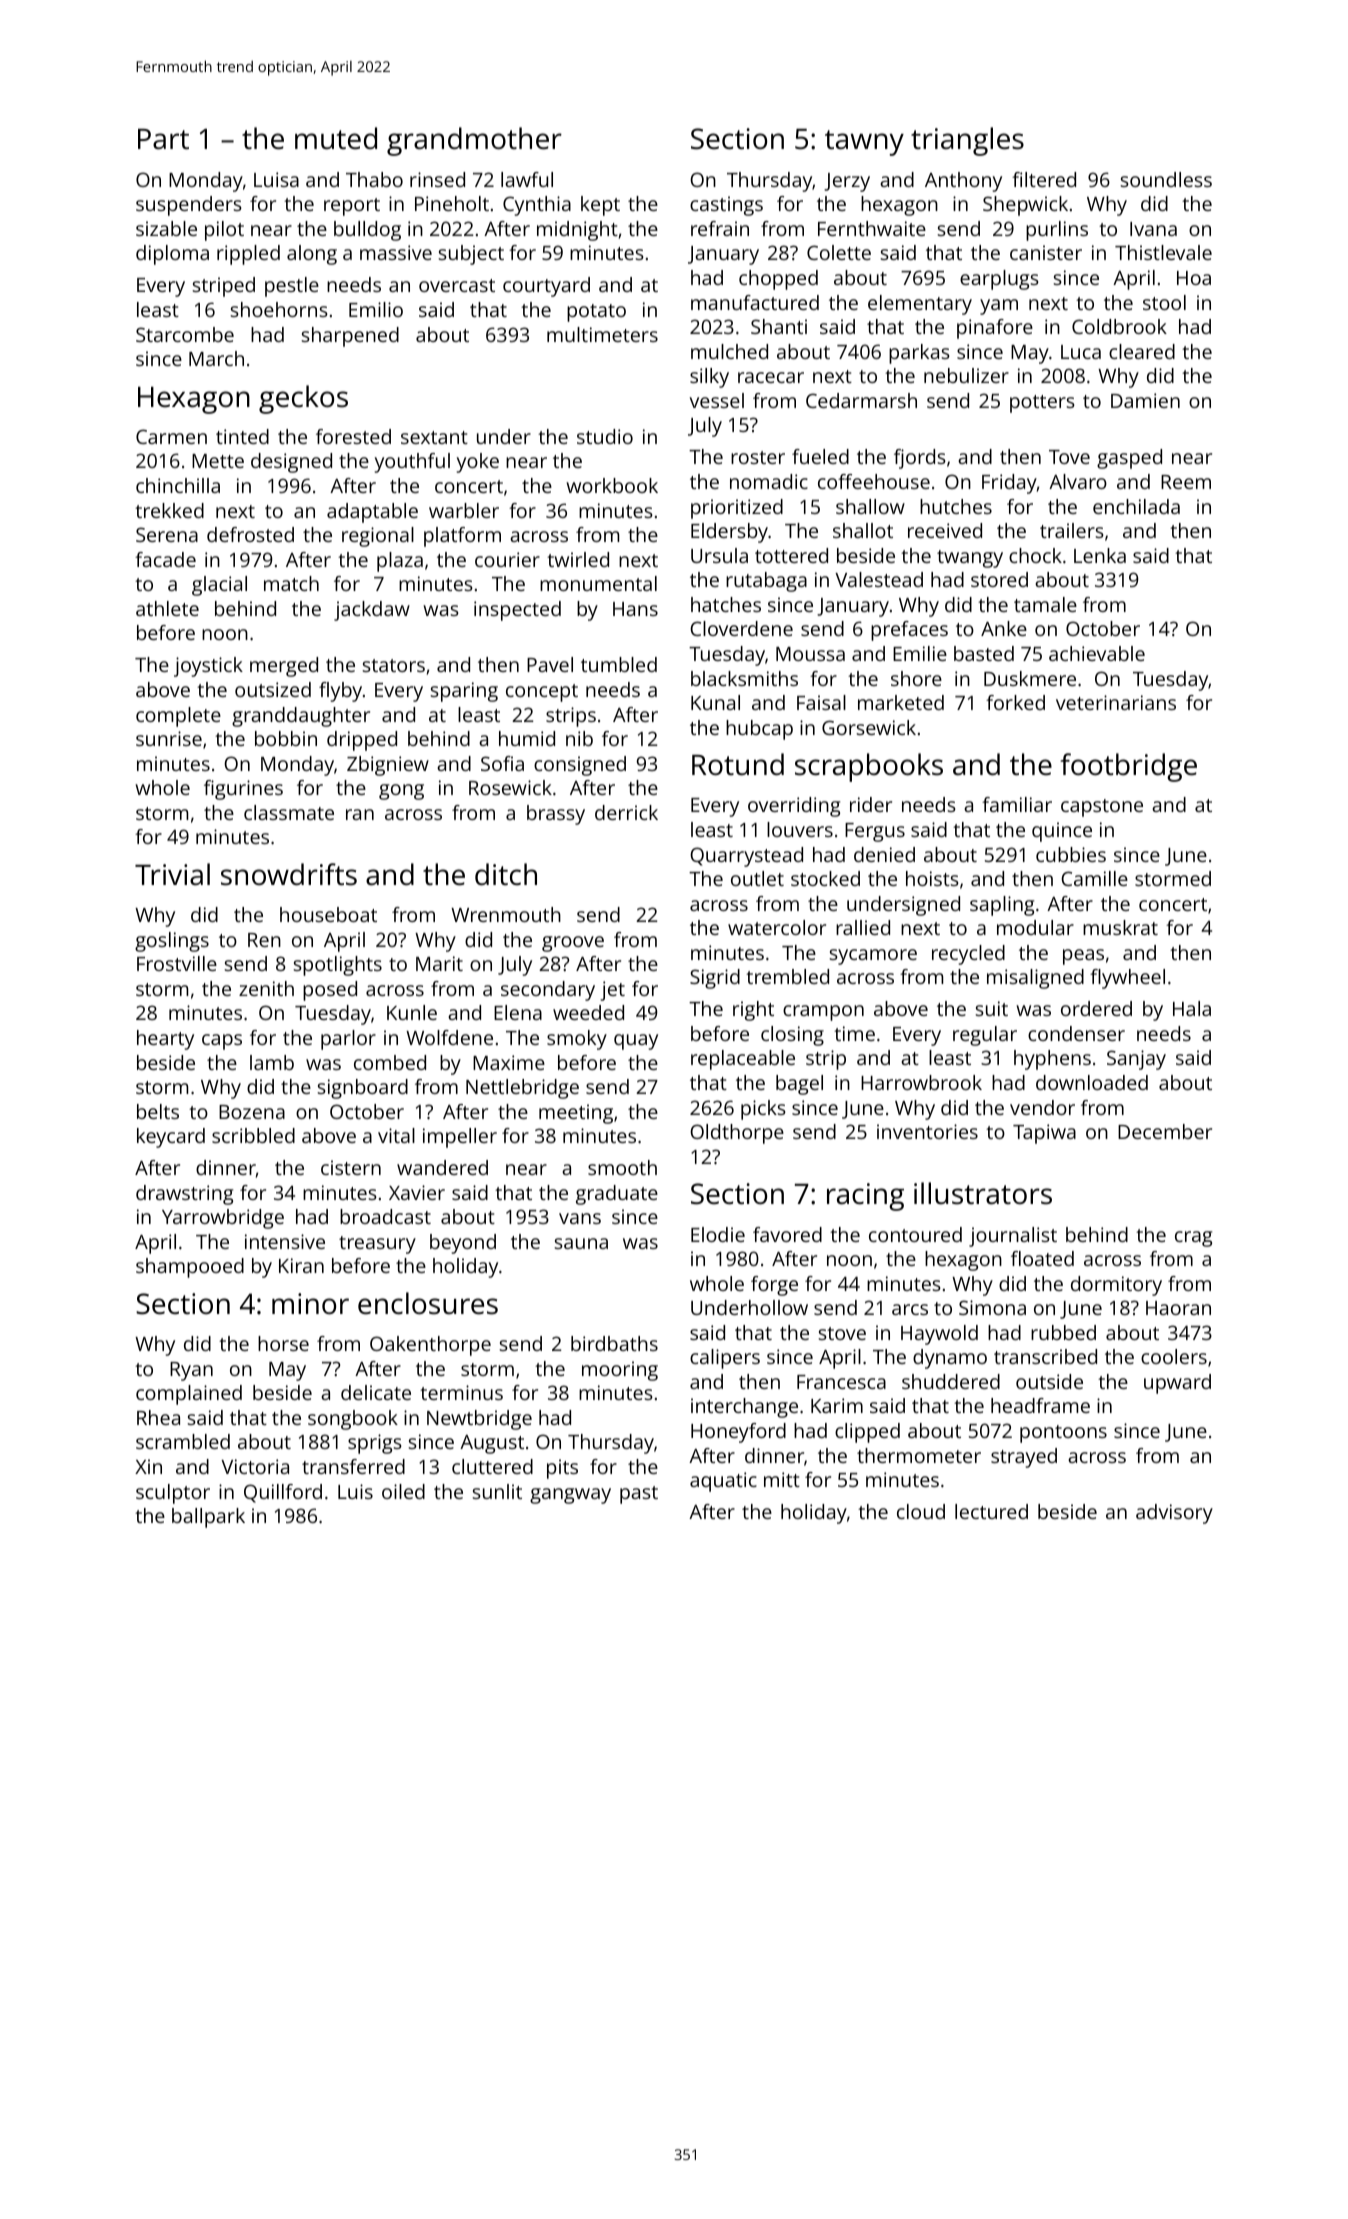 This screenshot has height=2219, width=1348. What do you see at coordinates (1166, 179) in the screenshot?
I see `soundless` at bounding box center [1166, 179].
